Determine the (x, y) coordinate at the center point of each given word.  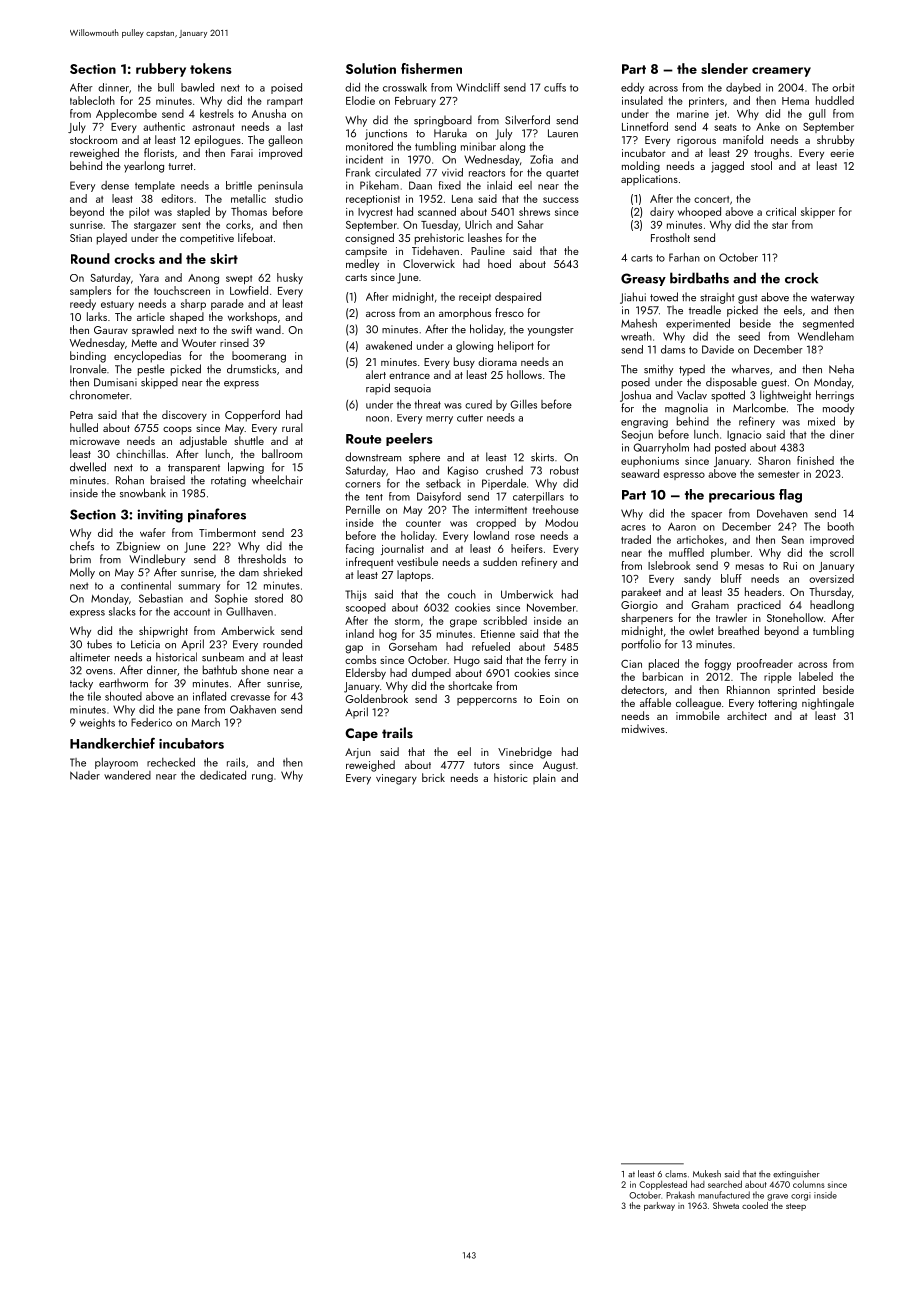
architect (747, 715)
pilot (139, 212)
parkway (659, 1206)
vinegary (396, 779)
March (206, 722)
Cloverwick (429, 263)
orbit (843, 87)
